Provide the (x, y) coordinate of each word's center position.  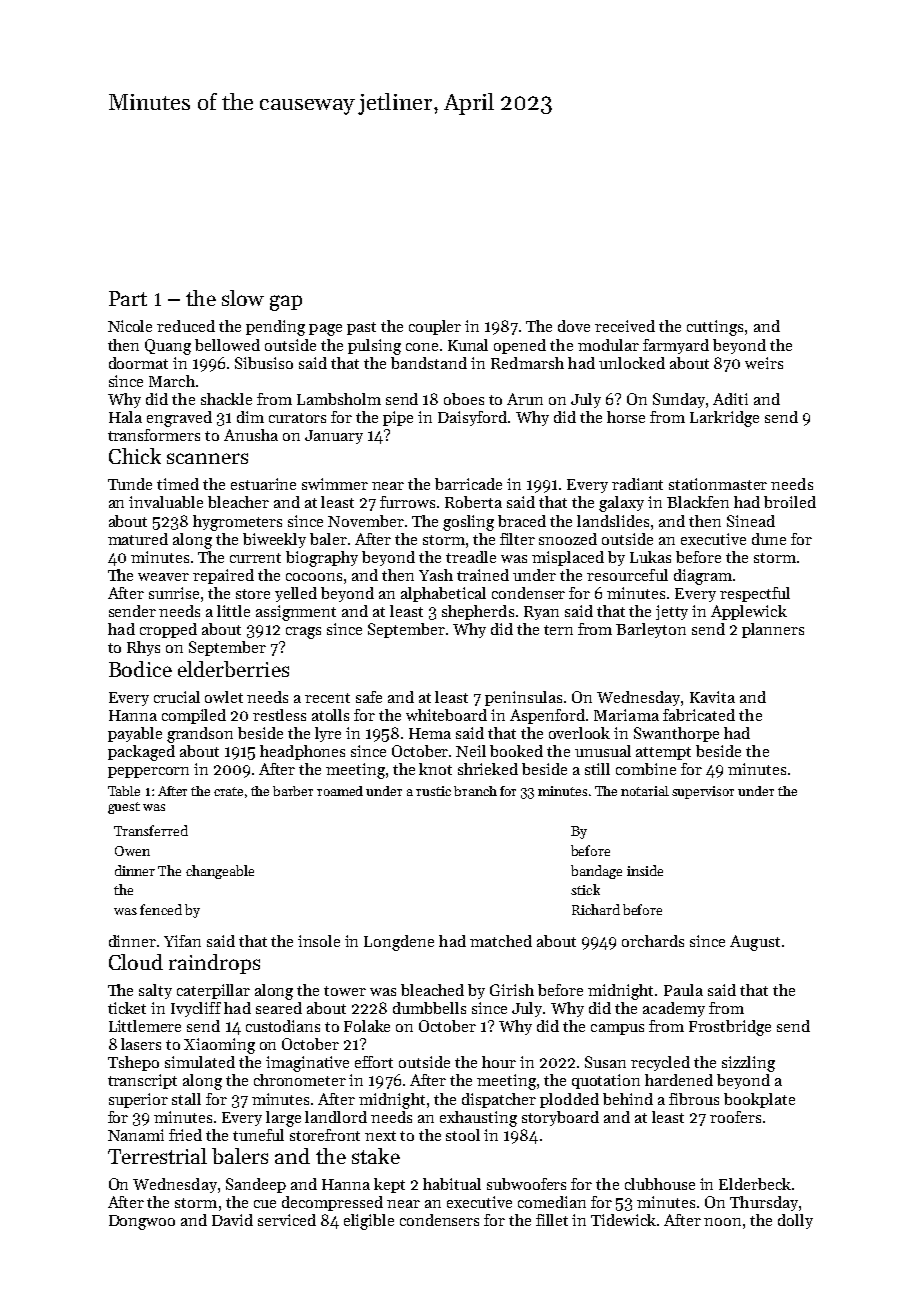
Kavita (712, 697)
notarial (645, 791)
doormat (138, 363)
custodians (283, 1026)
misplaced (568, 558)
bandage (596, 872)
